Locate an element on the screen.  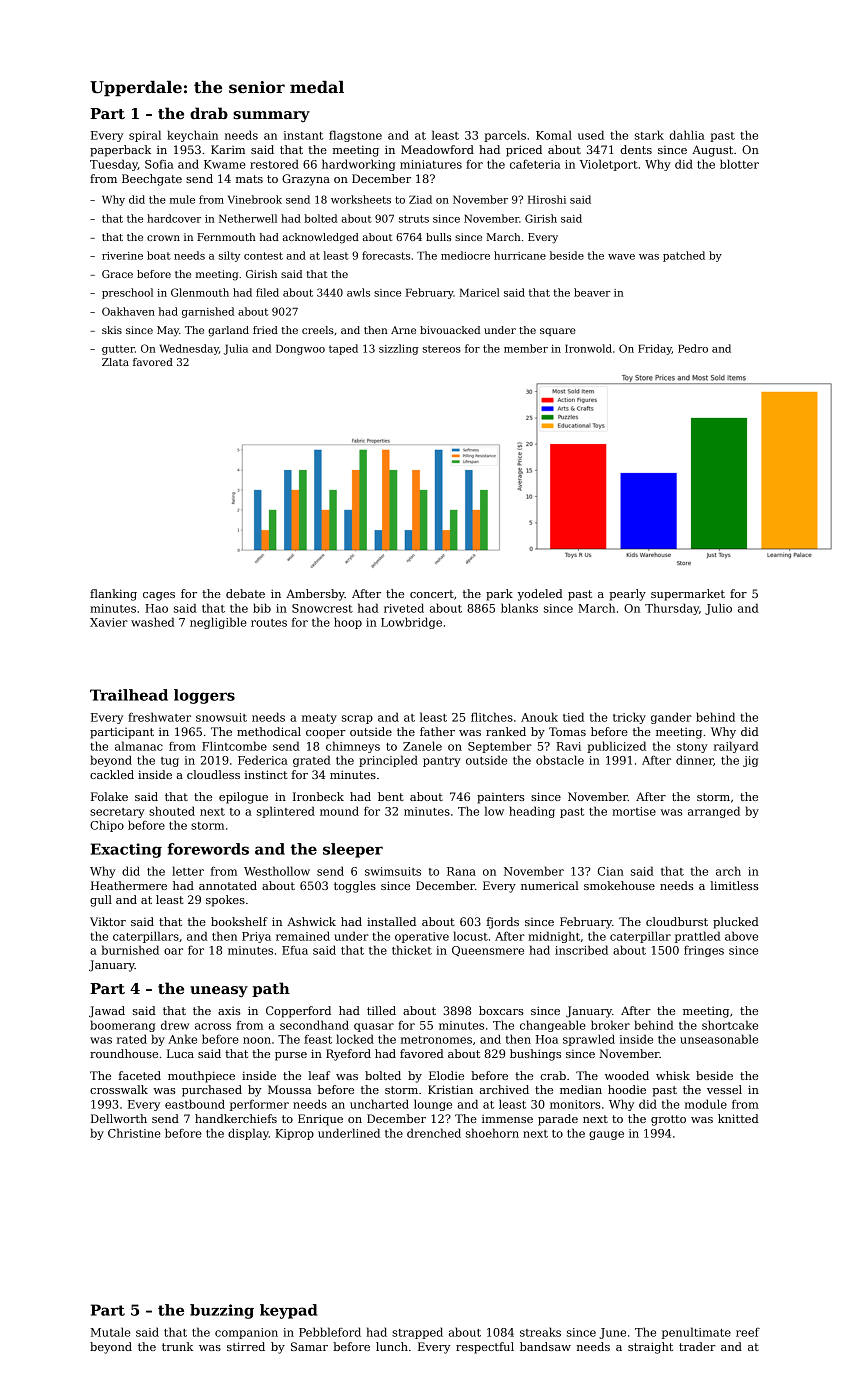
trunk is located at coordinates (177, 1346).
